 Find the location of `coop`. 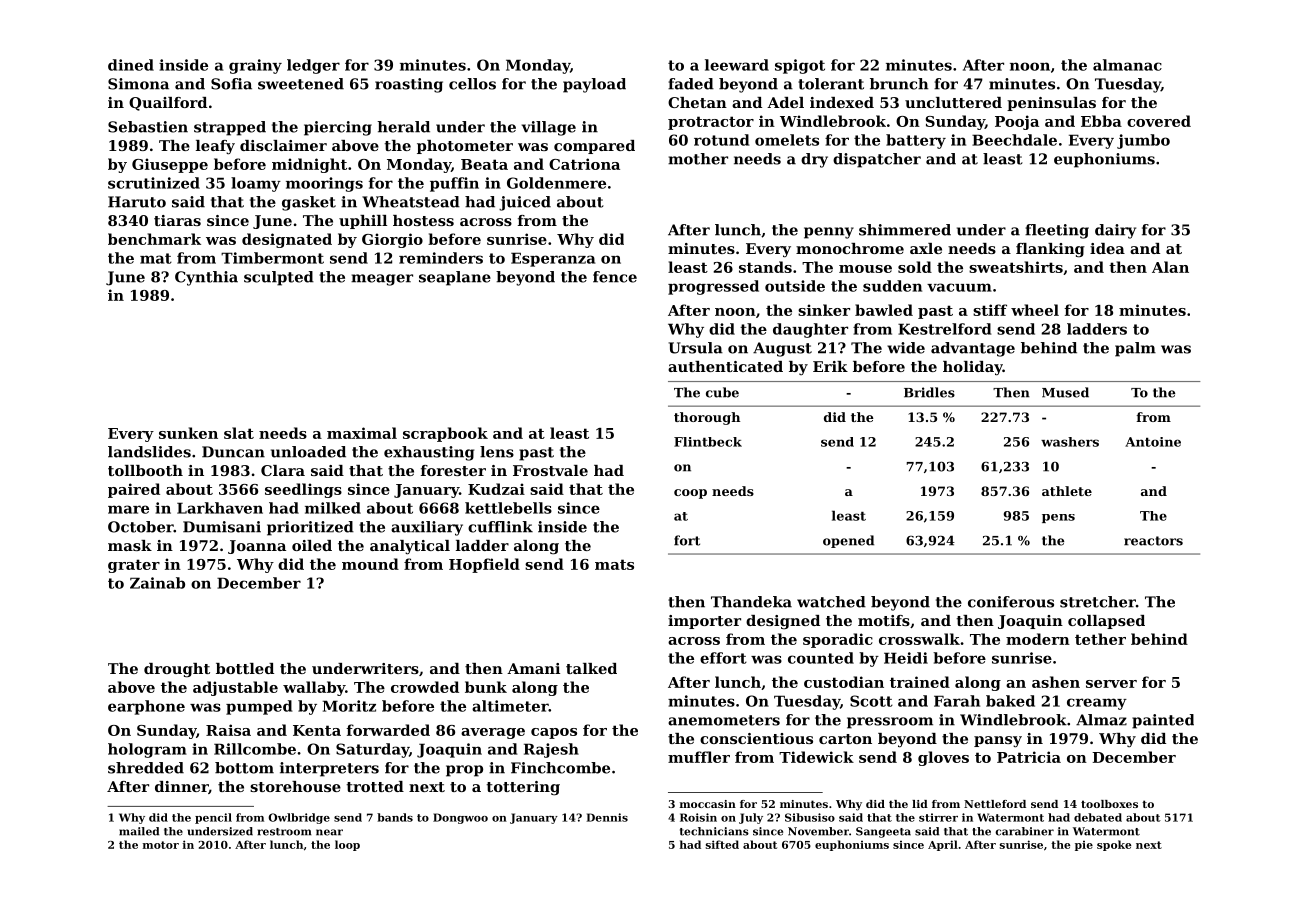

coop is located at coordinates (690, 494).
